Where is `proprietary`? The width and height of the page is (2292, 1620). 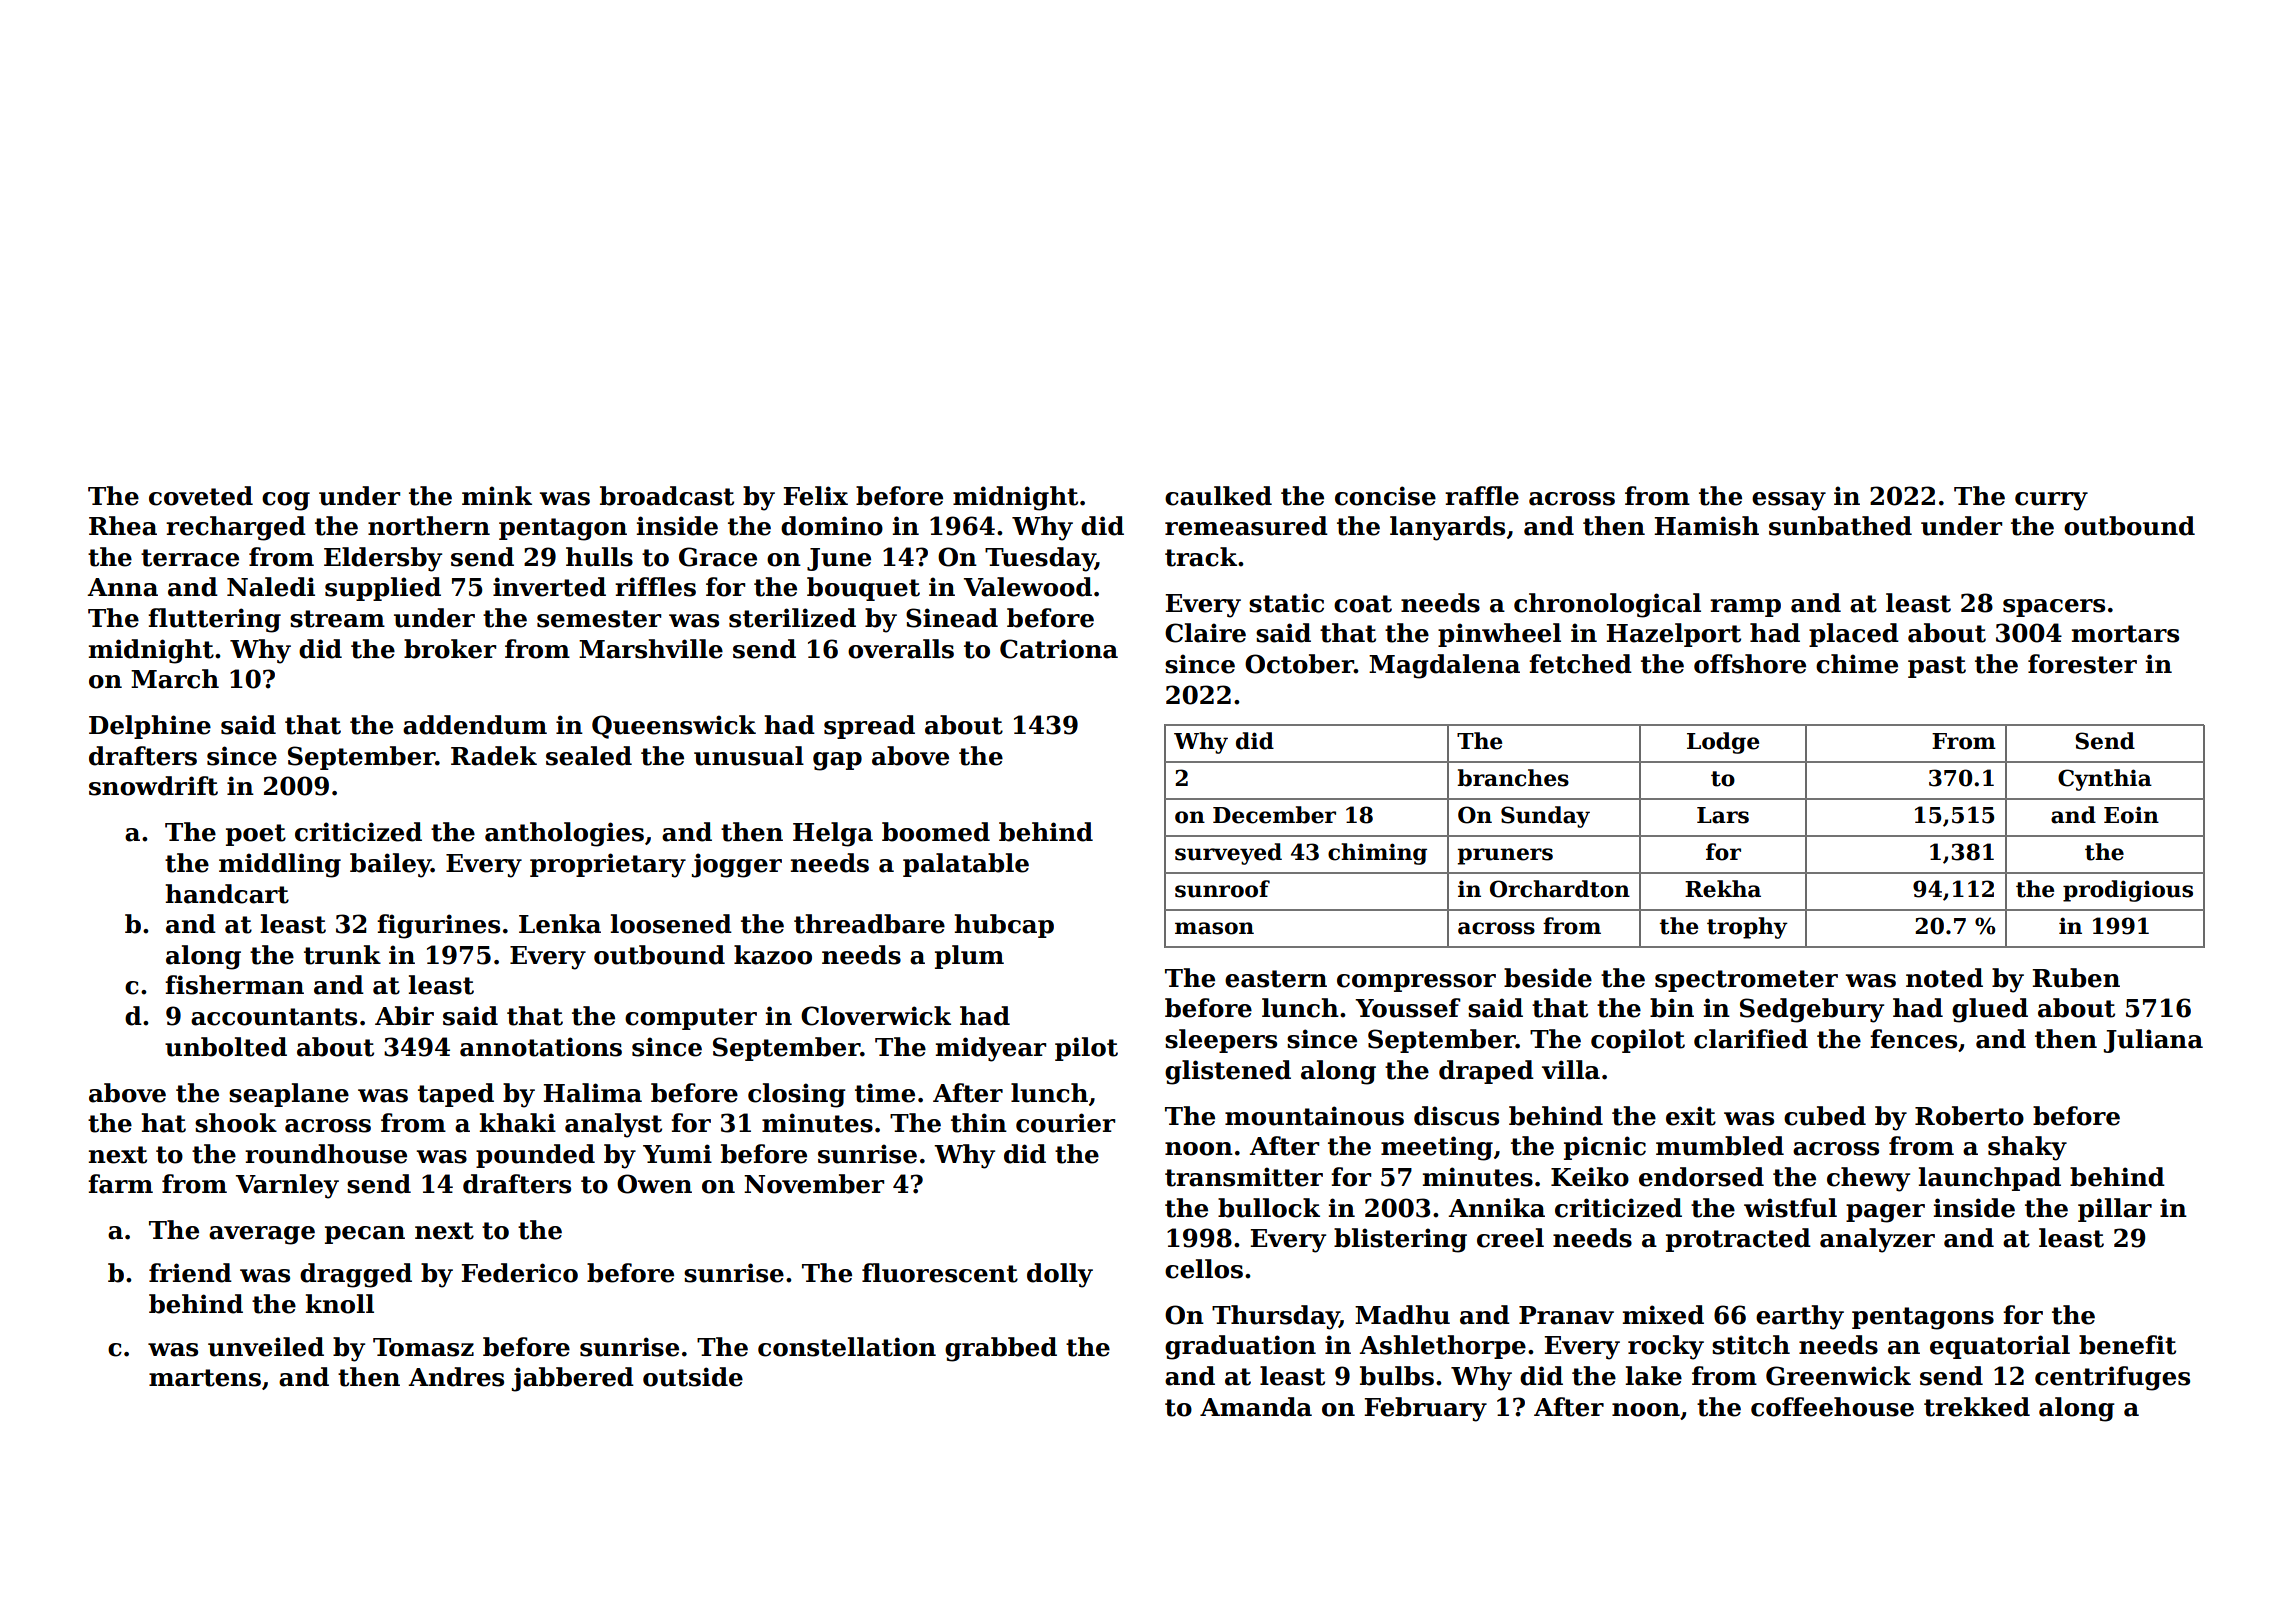
proprietary is located at coordinates (608, 865).
